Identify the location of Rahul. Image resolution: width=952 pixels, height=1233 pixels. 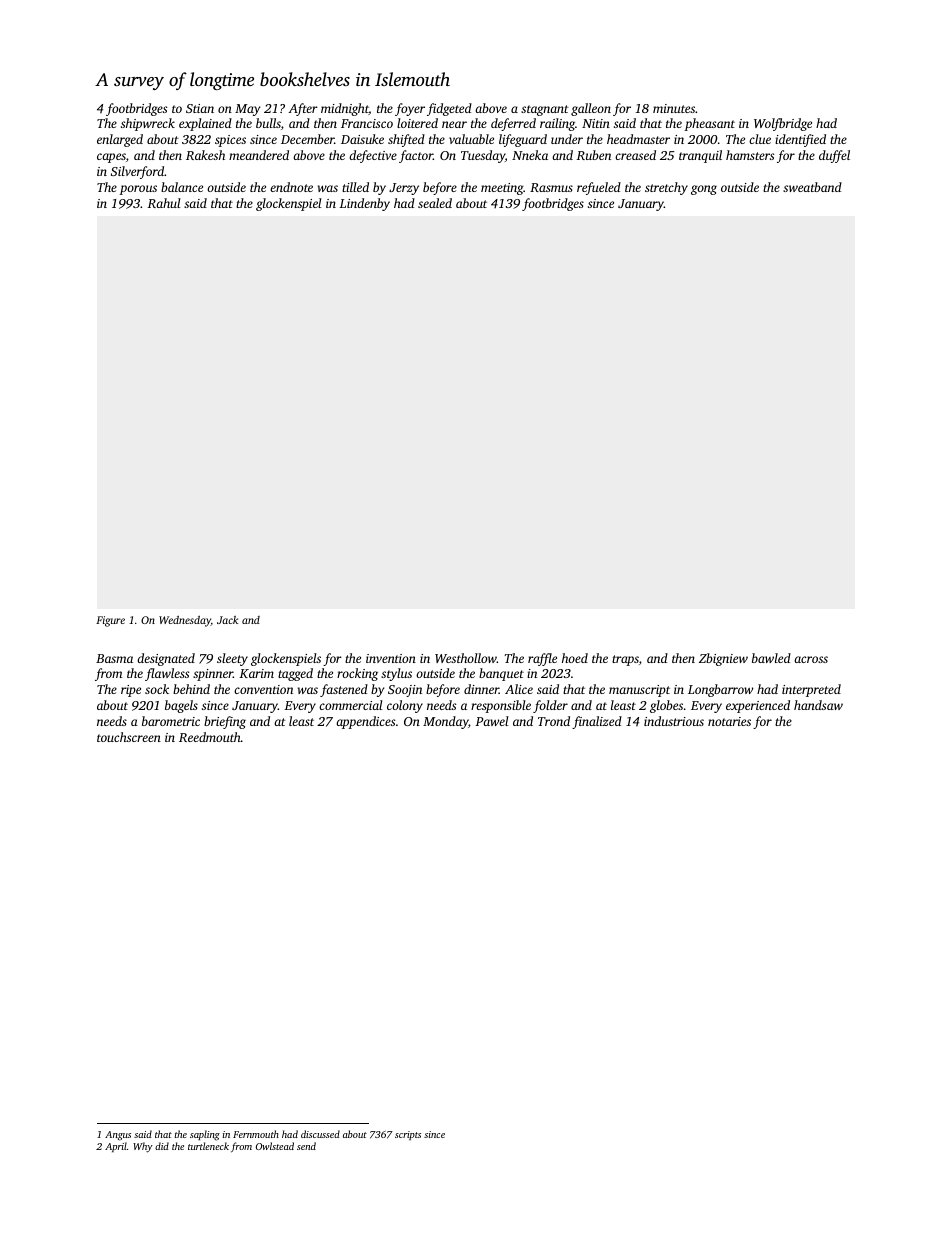
(164, 203).
